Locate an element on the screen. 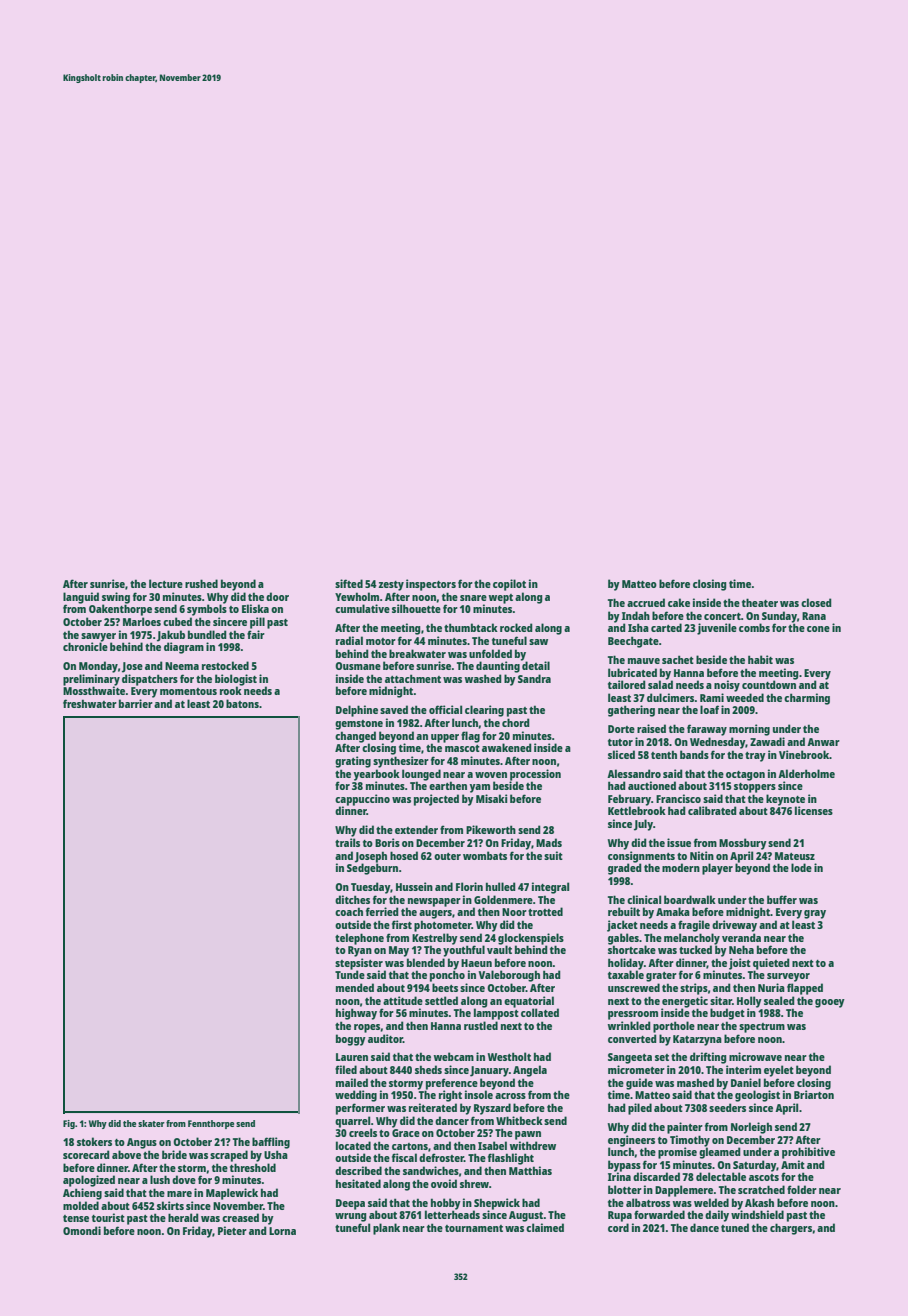 This screenshot has height=1316, width=908. tuned is located at coordinates (735, 1227).
